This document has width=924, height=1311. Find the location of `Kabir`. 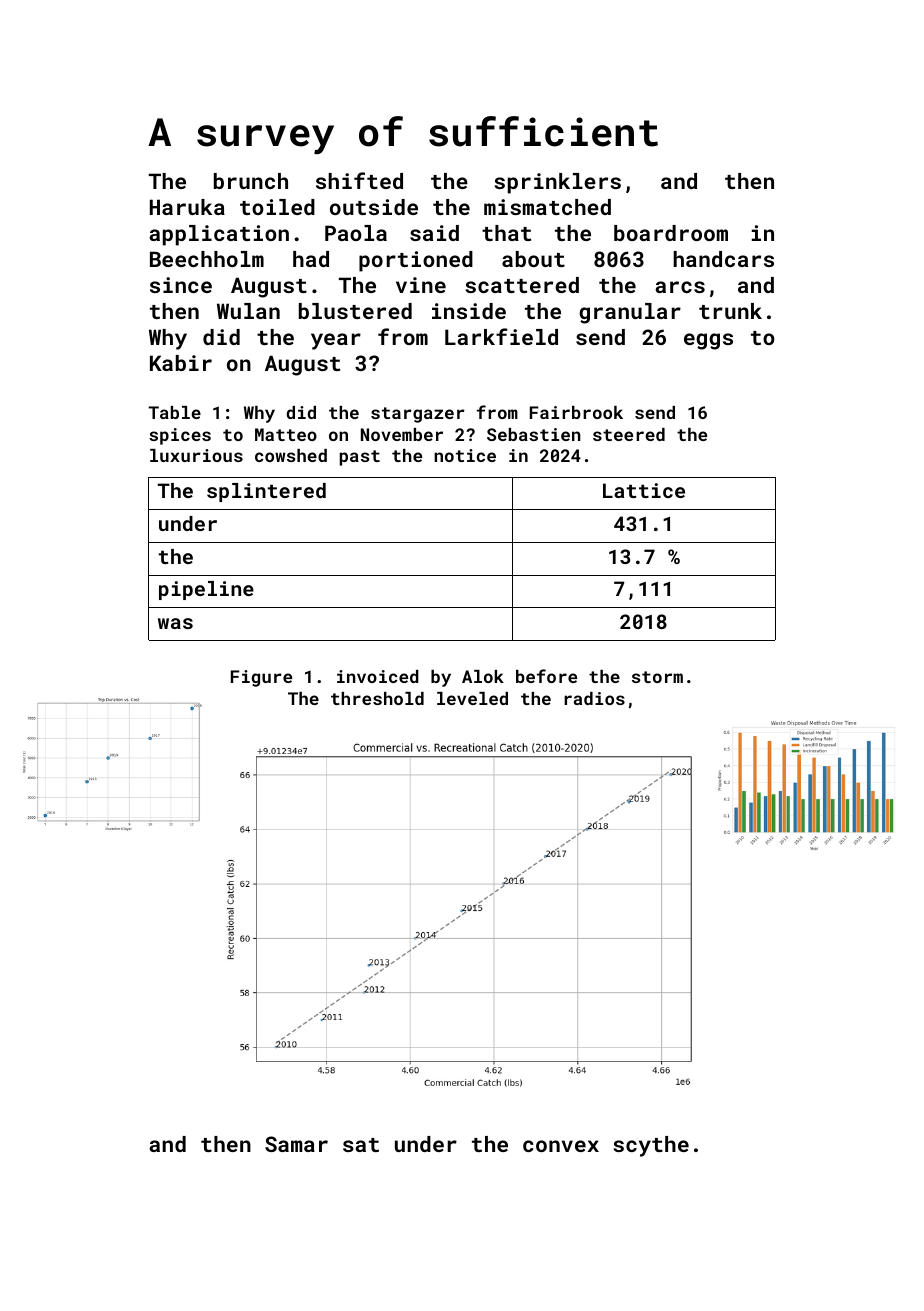

Kabir is located at coordinates (181, 363).
